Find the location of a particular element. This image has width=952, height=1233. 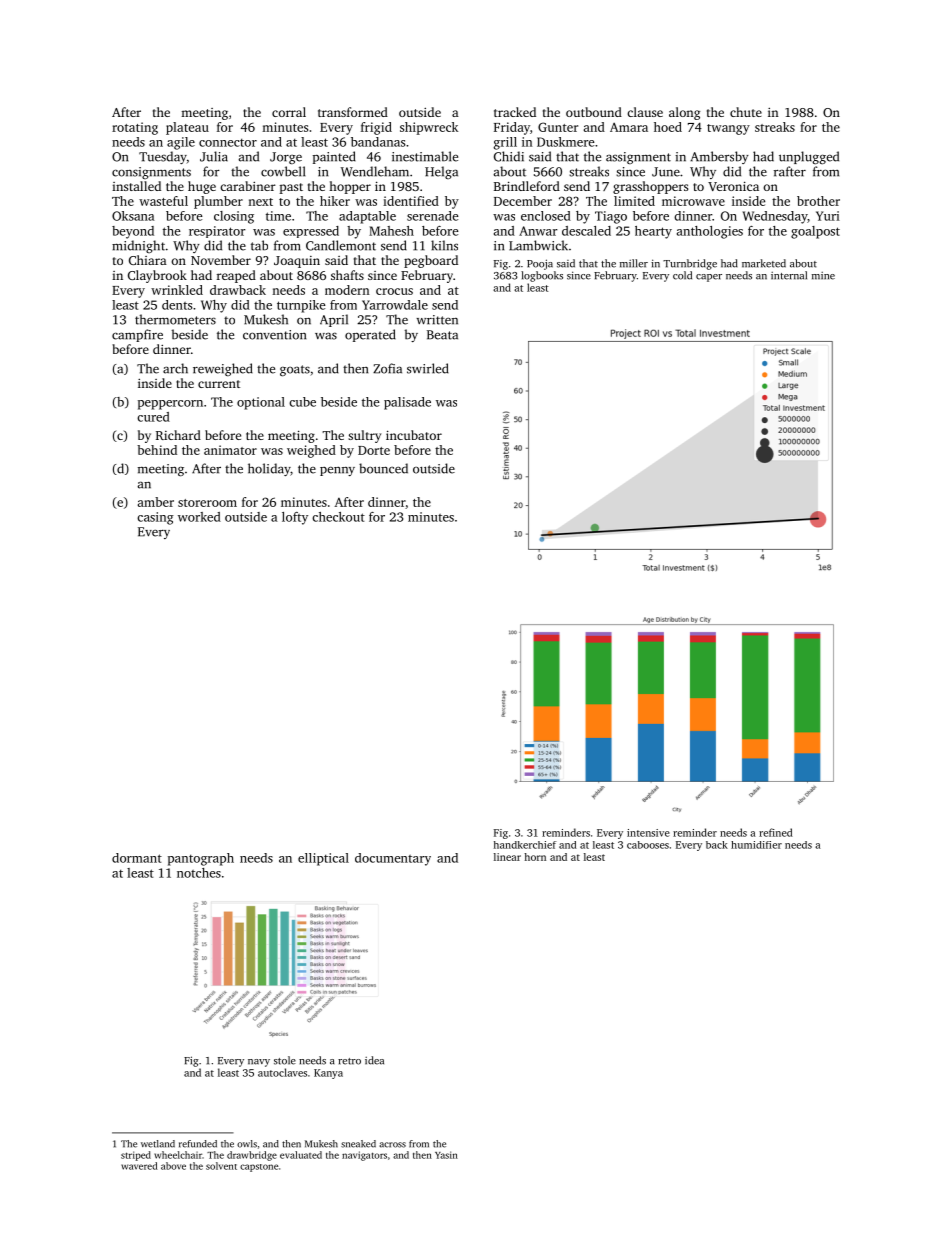

caper is located at coordinates (709, 278).
